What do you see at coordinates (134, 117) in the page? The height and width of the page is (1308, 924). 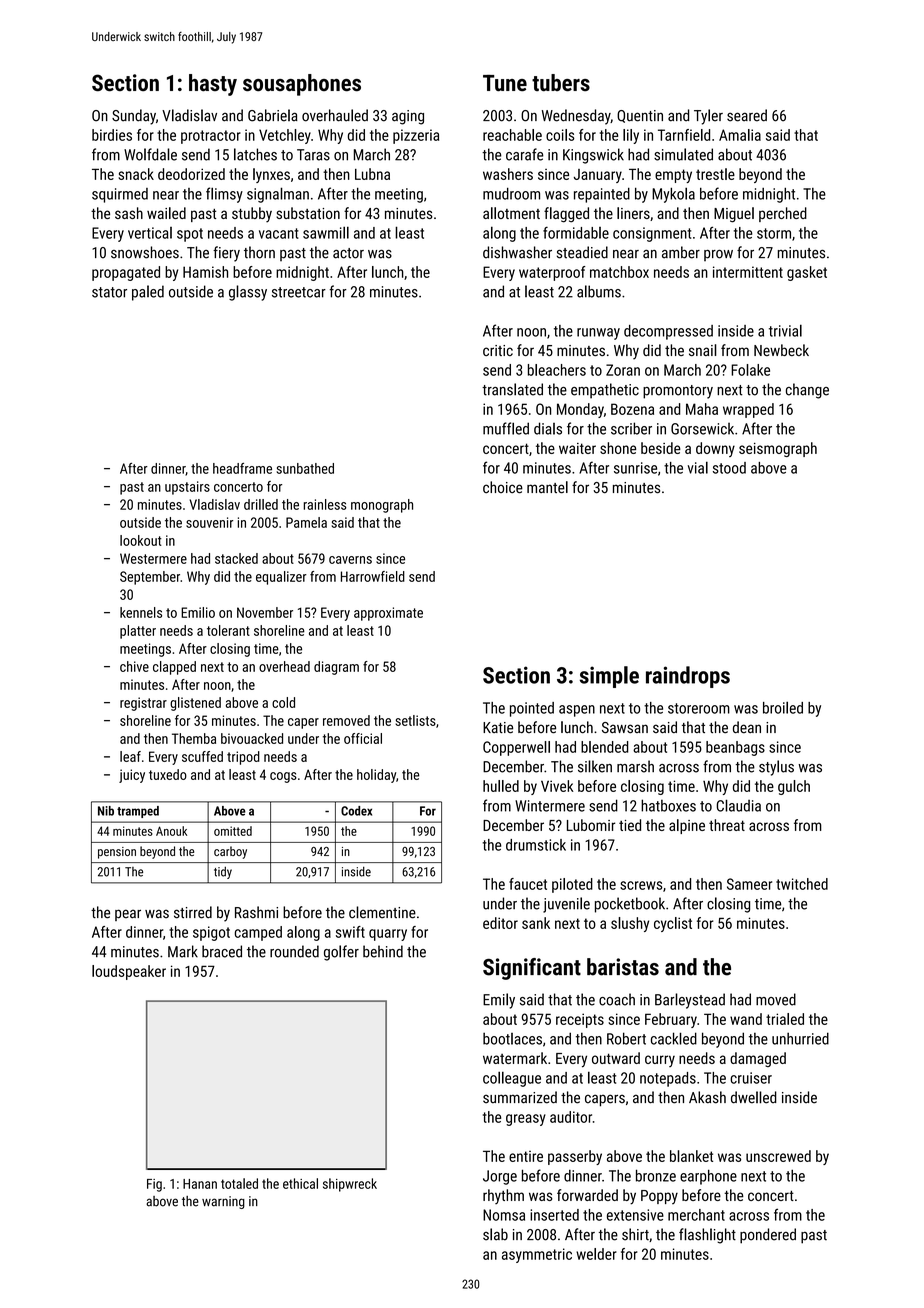 I see `Sunday` at bounding box center [134, 117].
